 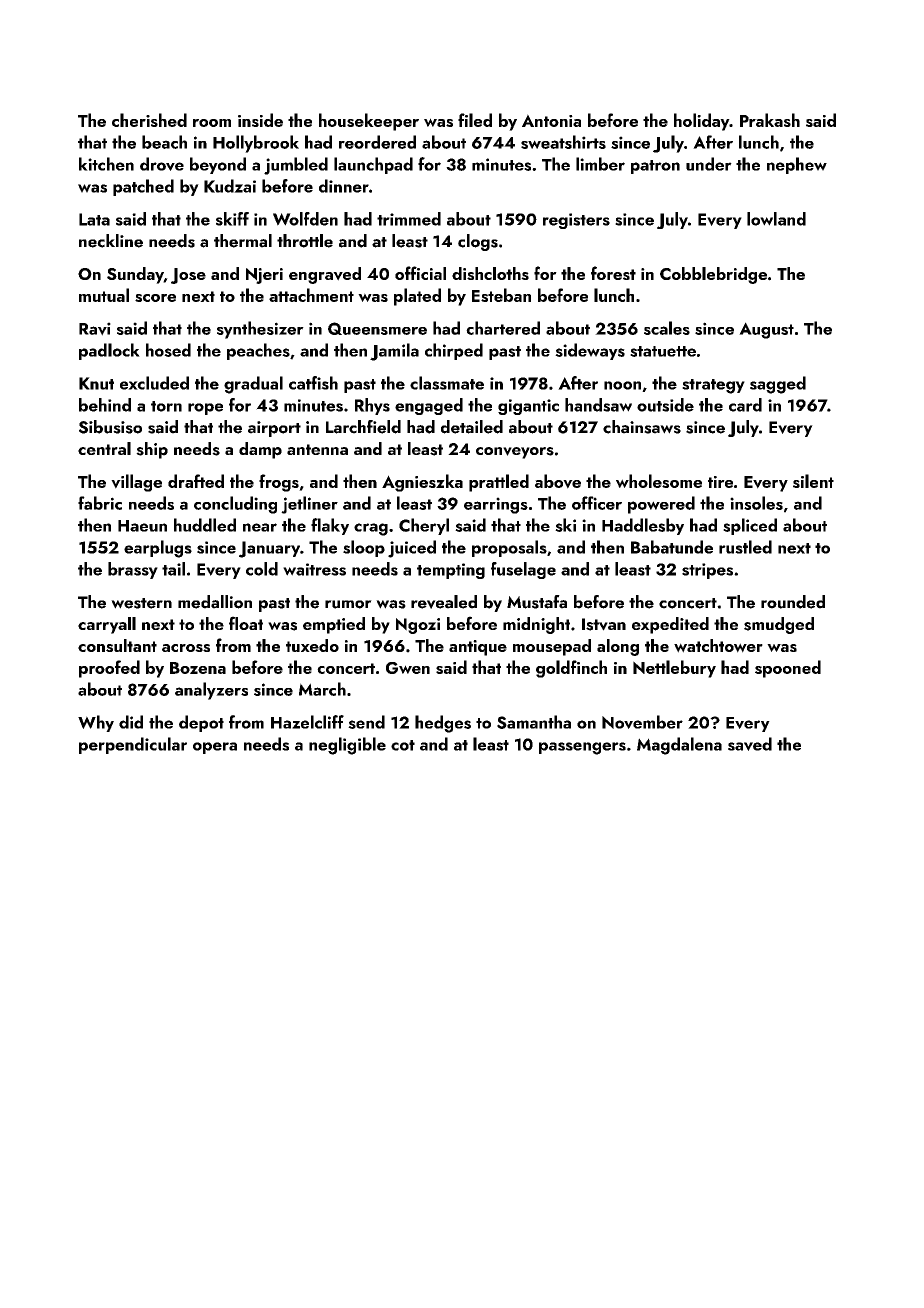 I want to click on patched, so click(x=143, y=187).
